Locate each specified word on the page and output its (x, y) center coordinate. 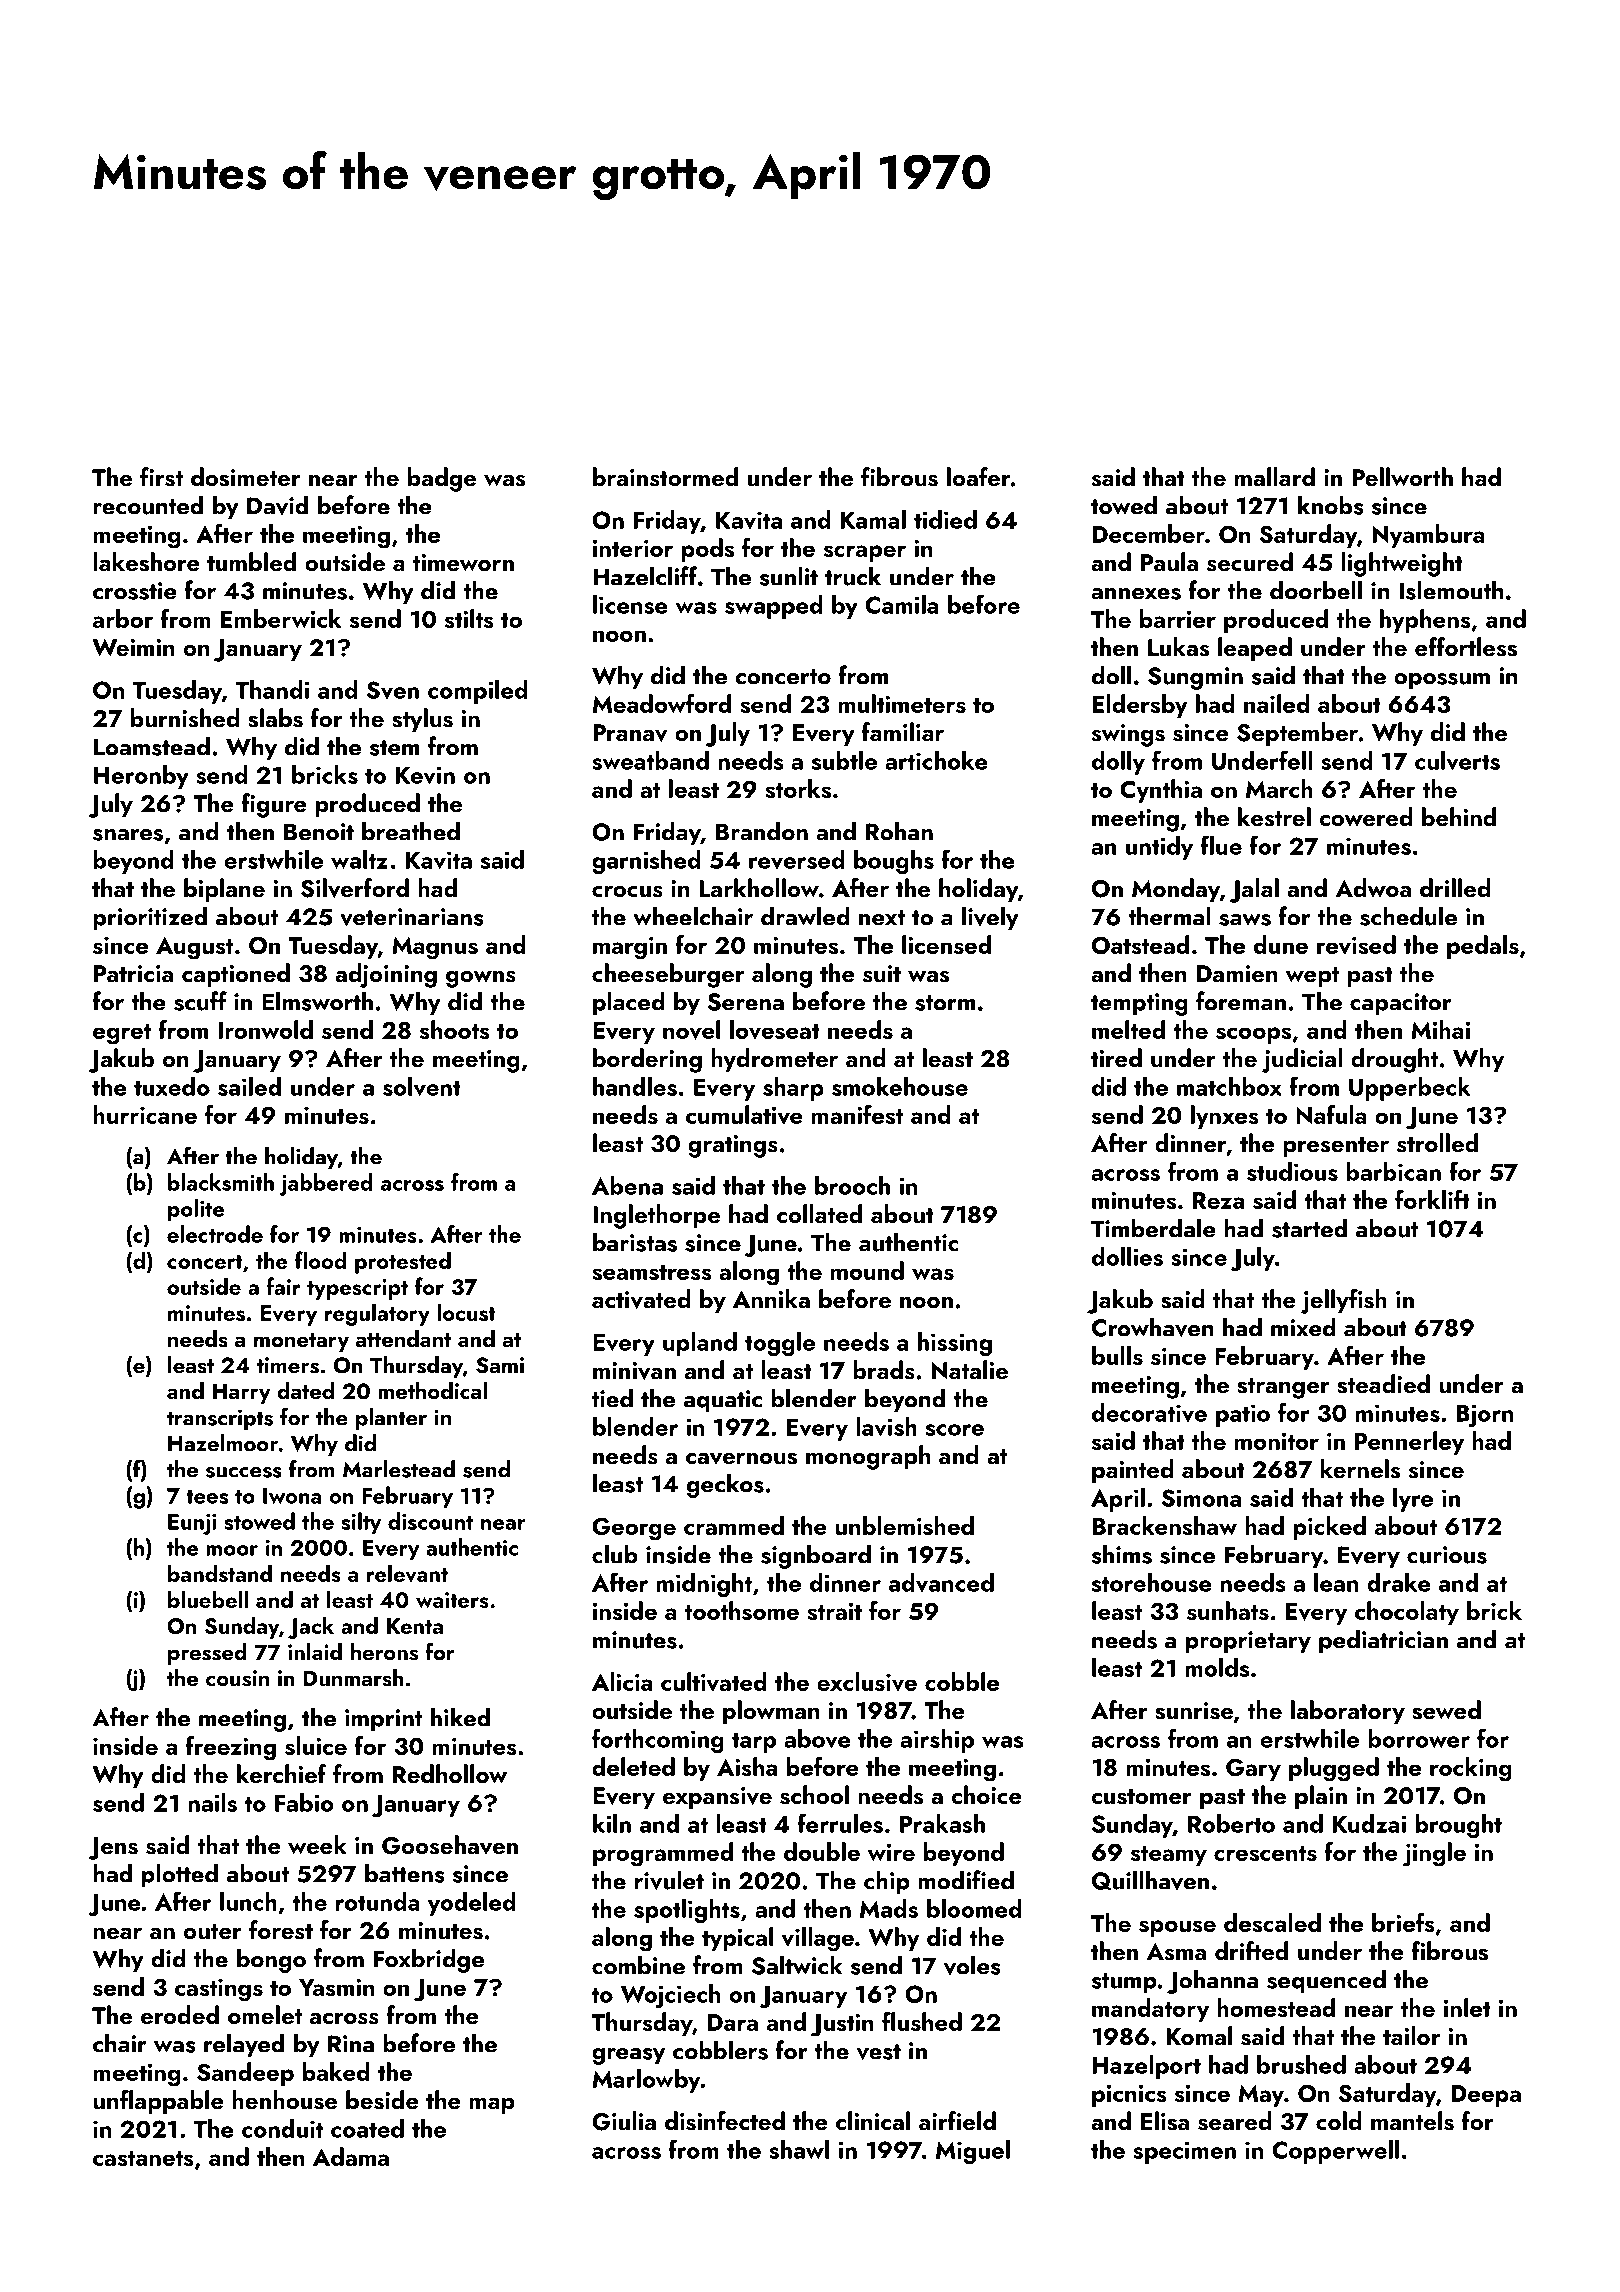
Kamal (873, 519)
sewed (1446, 1710)
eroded (180, 2014)
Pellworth (1402, 476)
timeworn (463, 562)
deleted (633, 1766)
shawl (799, 2149)
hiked (460, 1717)
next (882, 918)
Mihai (1440, 1029)
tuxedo (172, 1086)
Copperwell (1335, 2152)
